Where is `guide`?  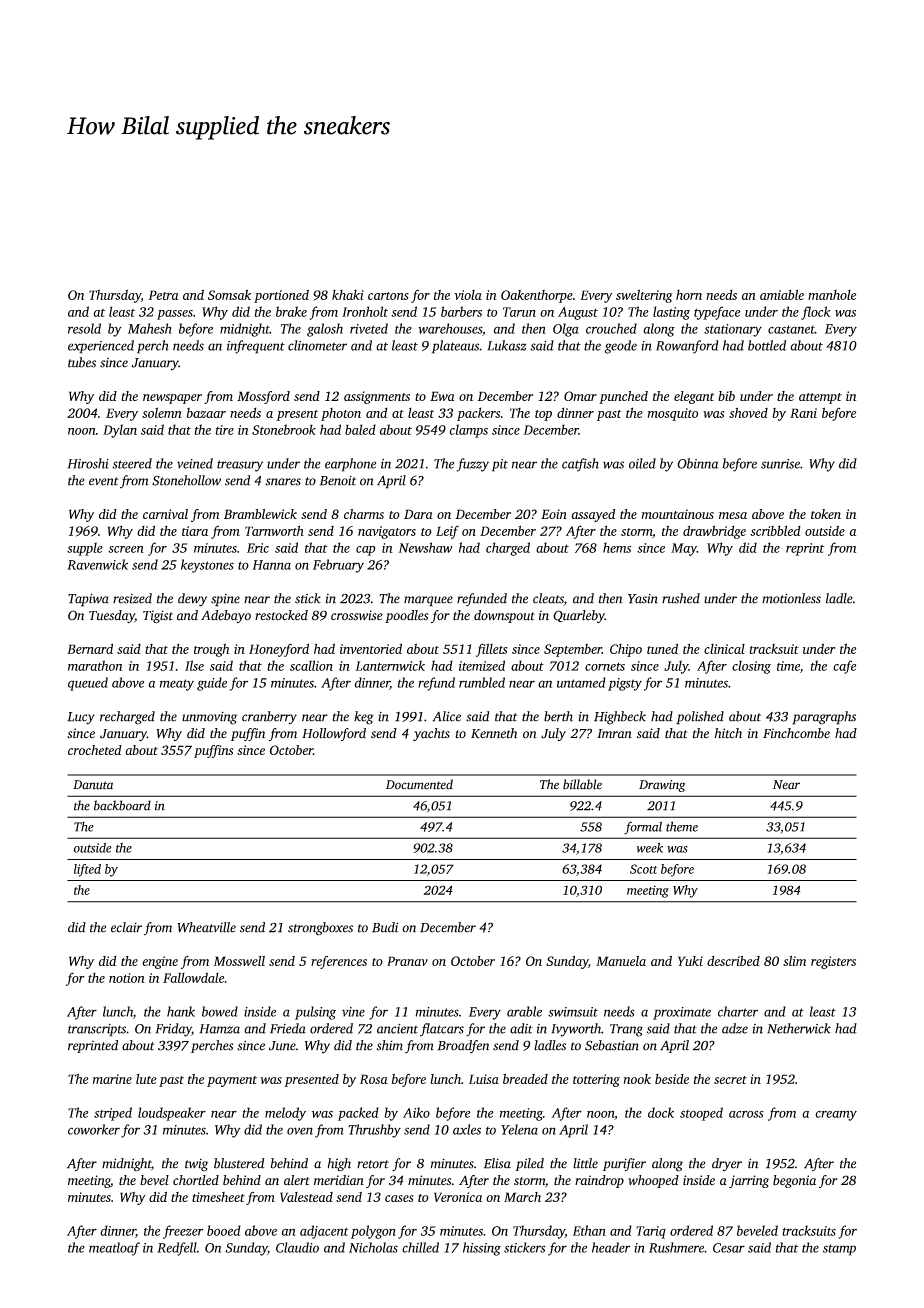 guide is located at coordinates (212, 684).
